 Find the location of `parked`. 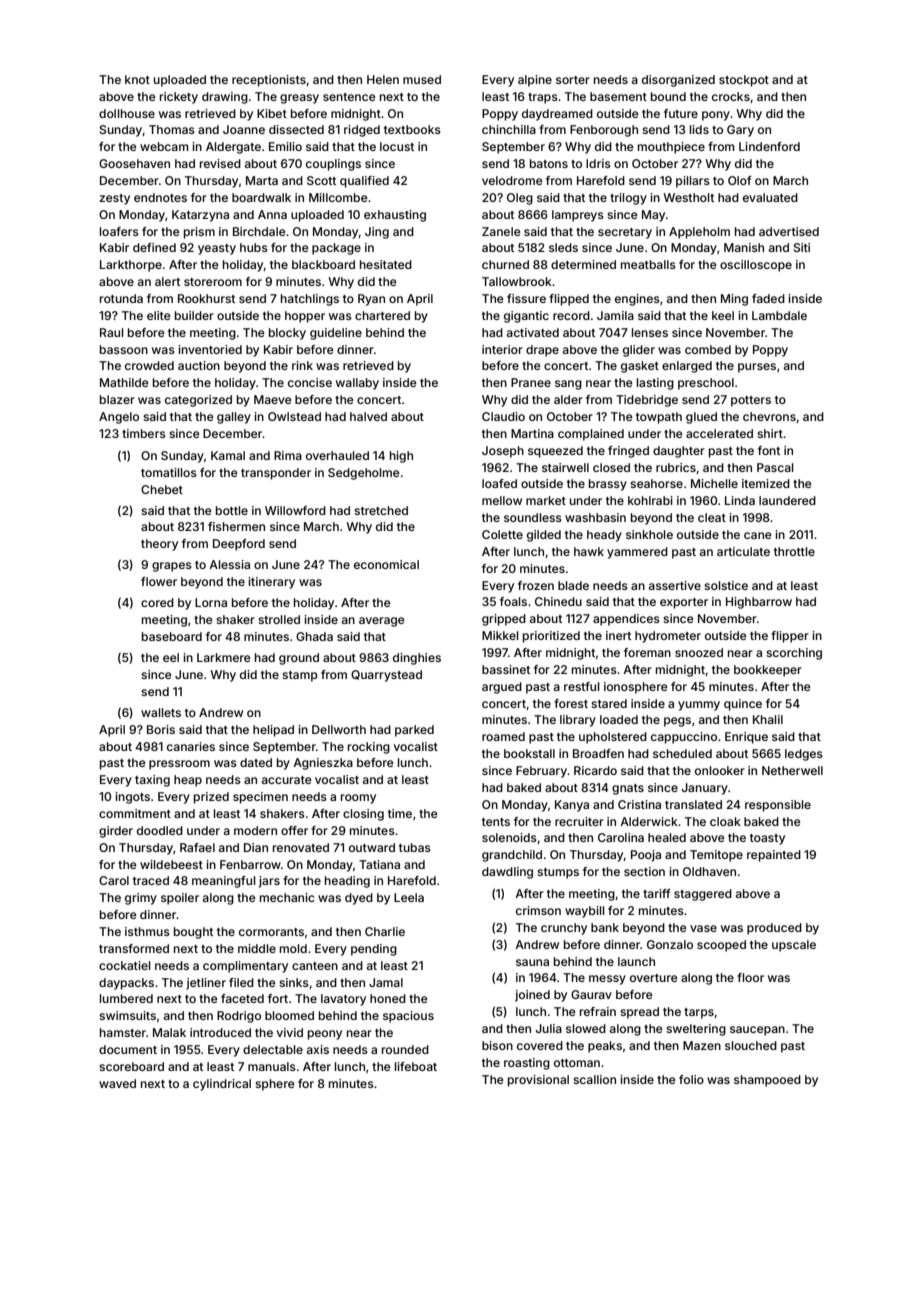

parked is located at coordinates (414, 731).
